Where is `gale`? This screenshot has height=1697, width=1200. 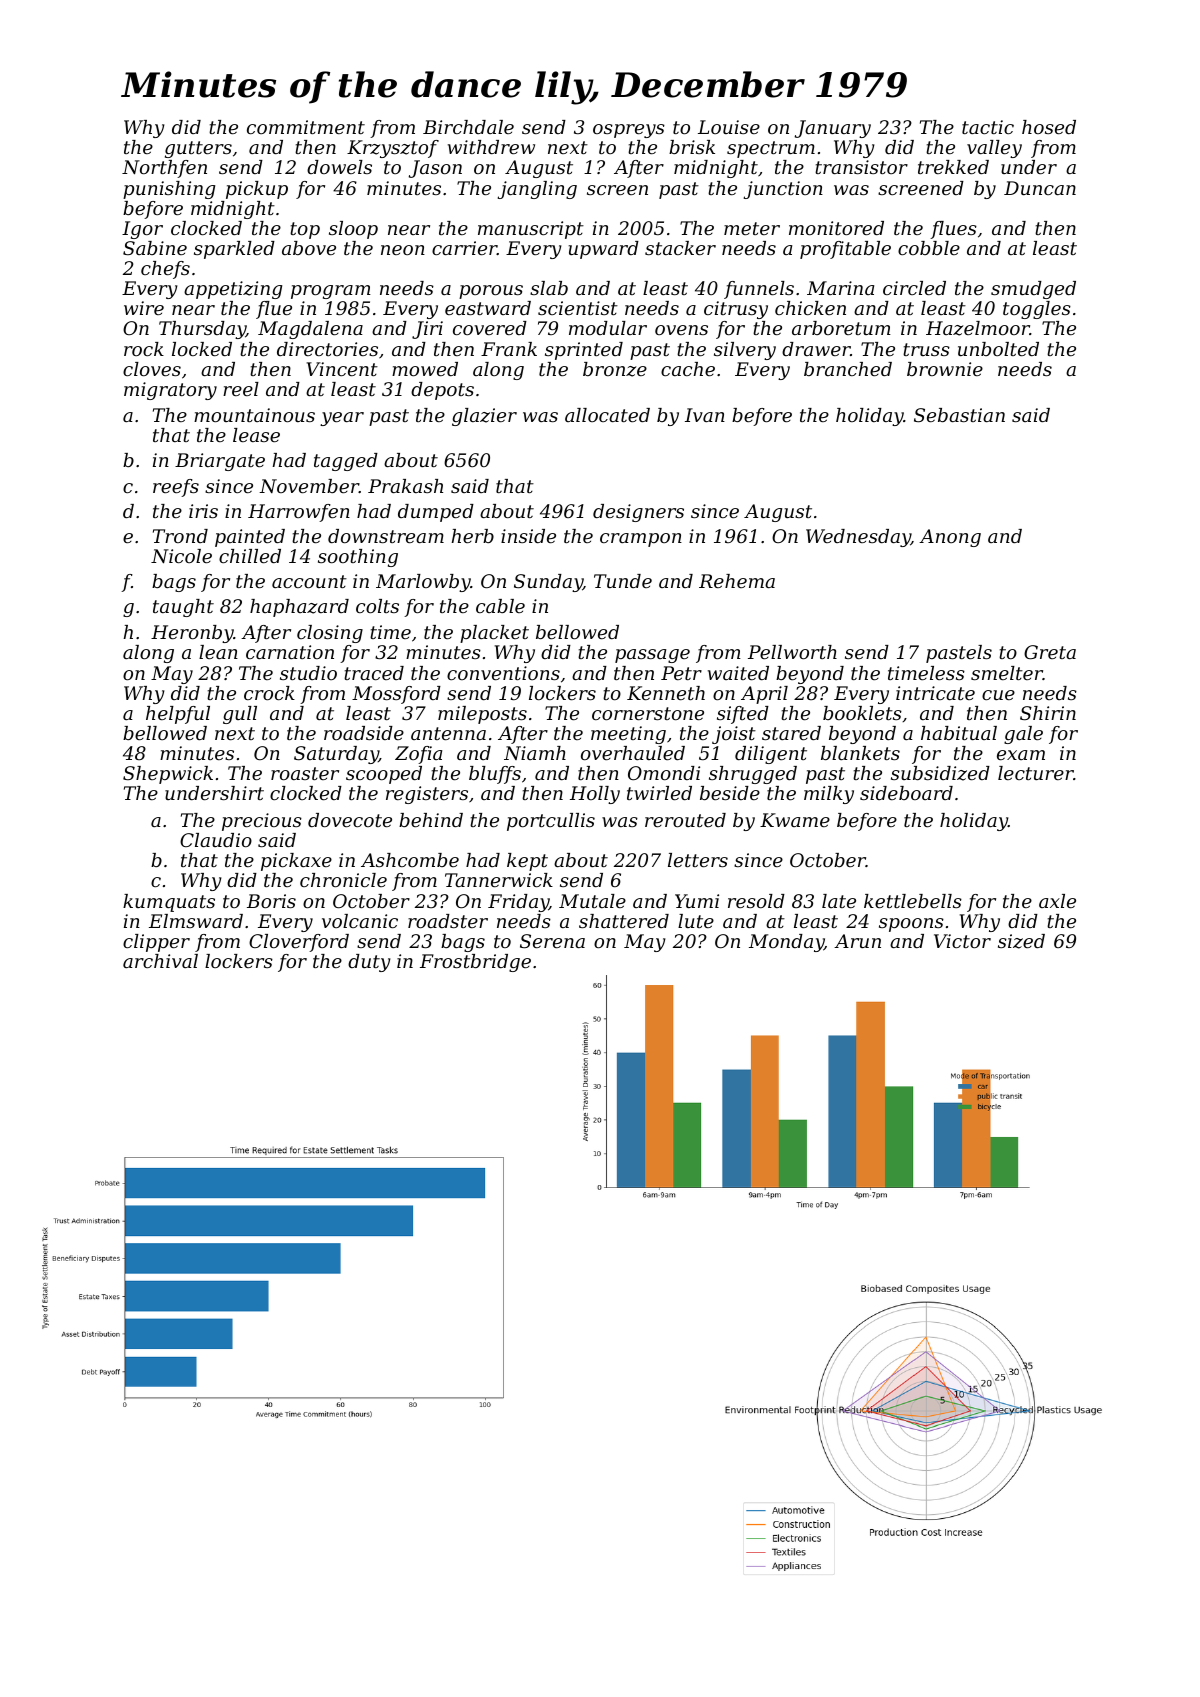 gale is located at coordinates (1023, 735).
